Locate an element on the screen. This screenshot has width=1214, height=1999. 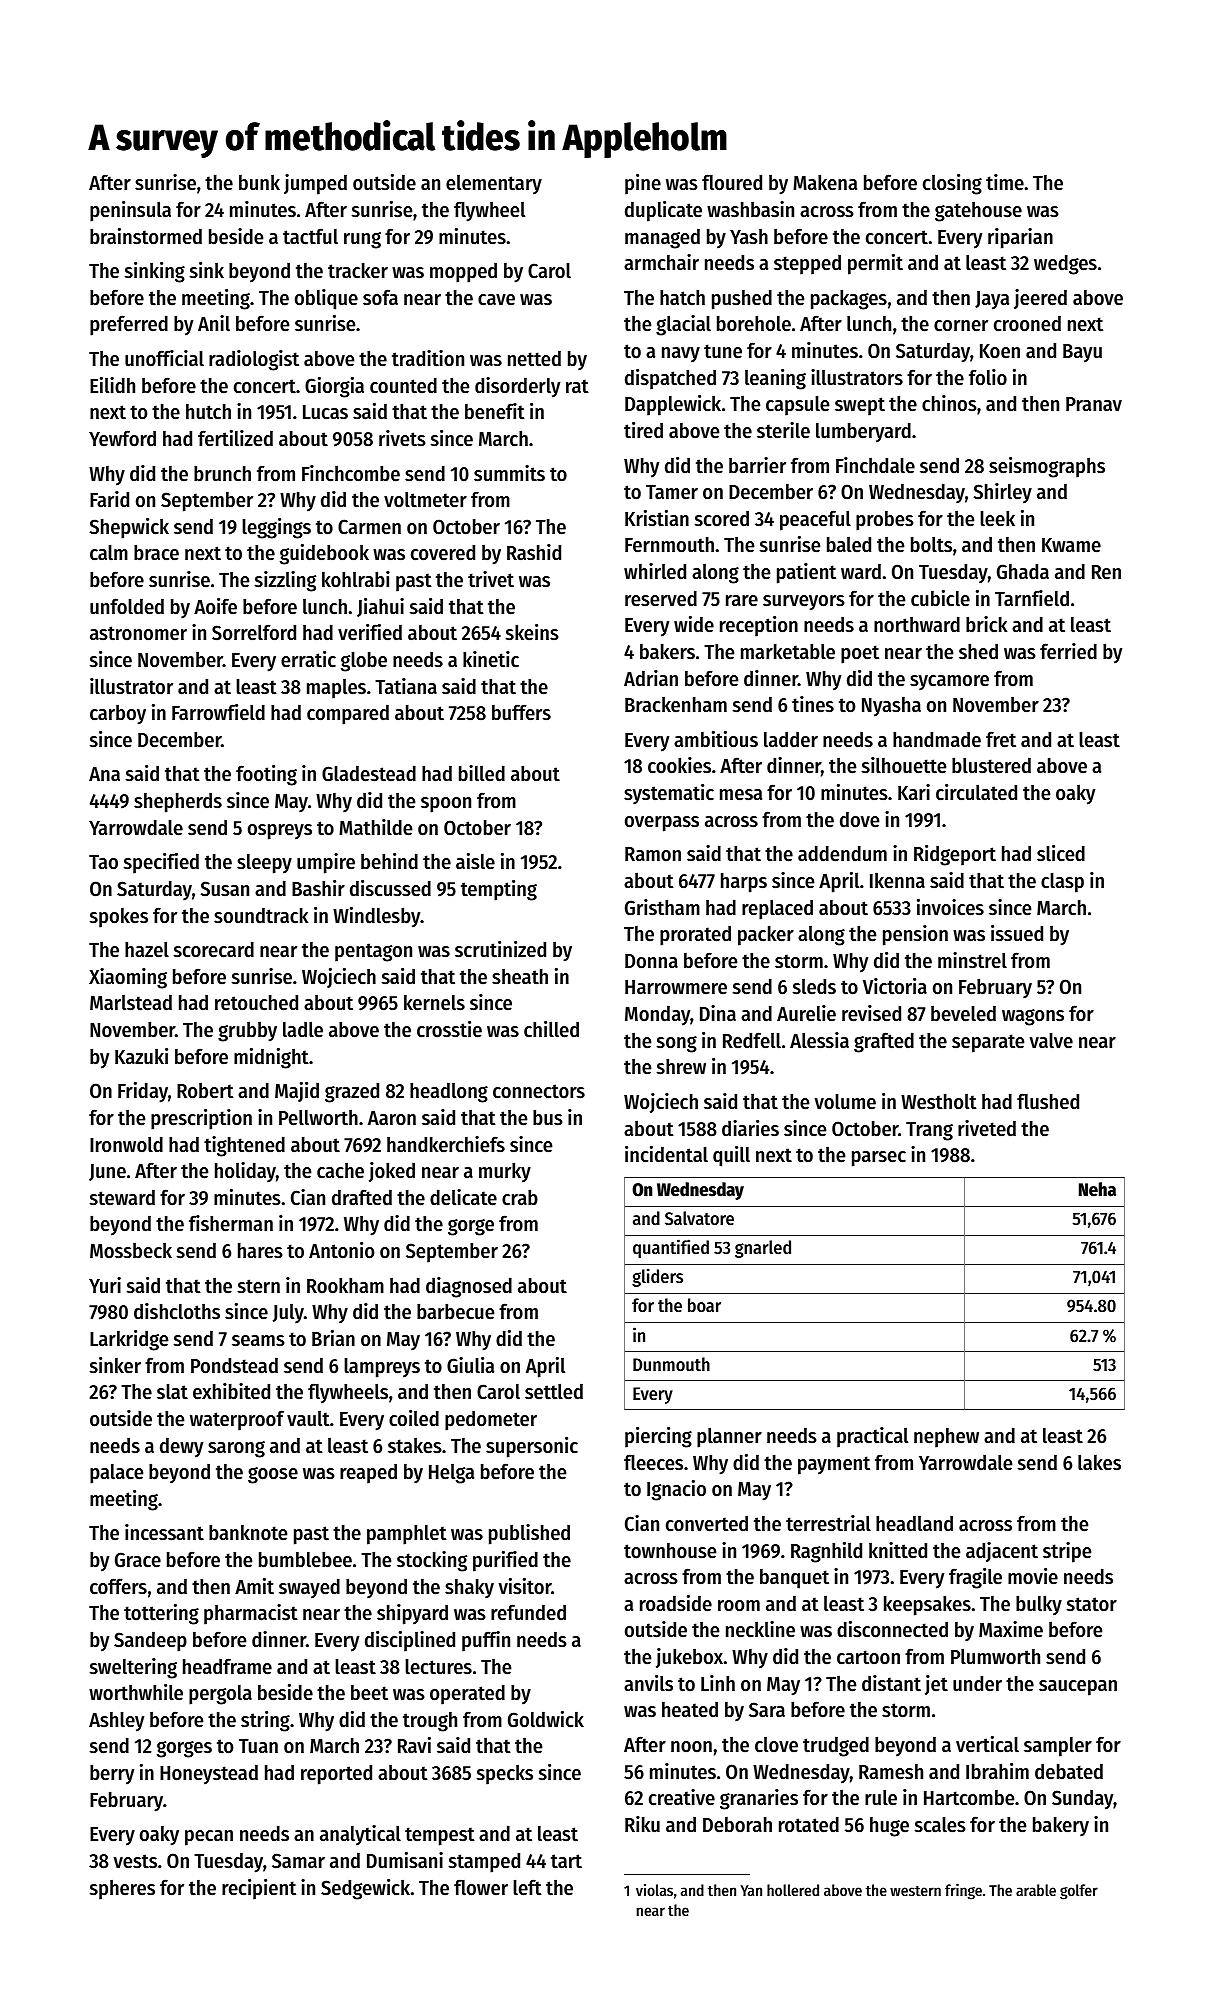
Honeystead is located at coordinates (209, 1775).
